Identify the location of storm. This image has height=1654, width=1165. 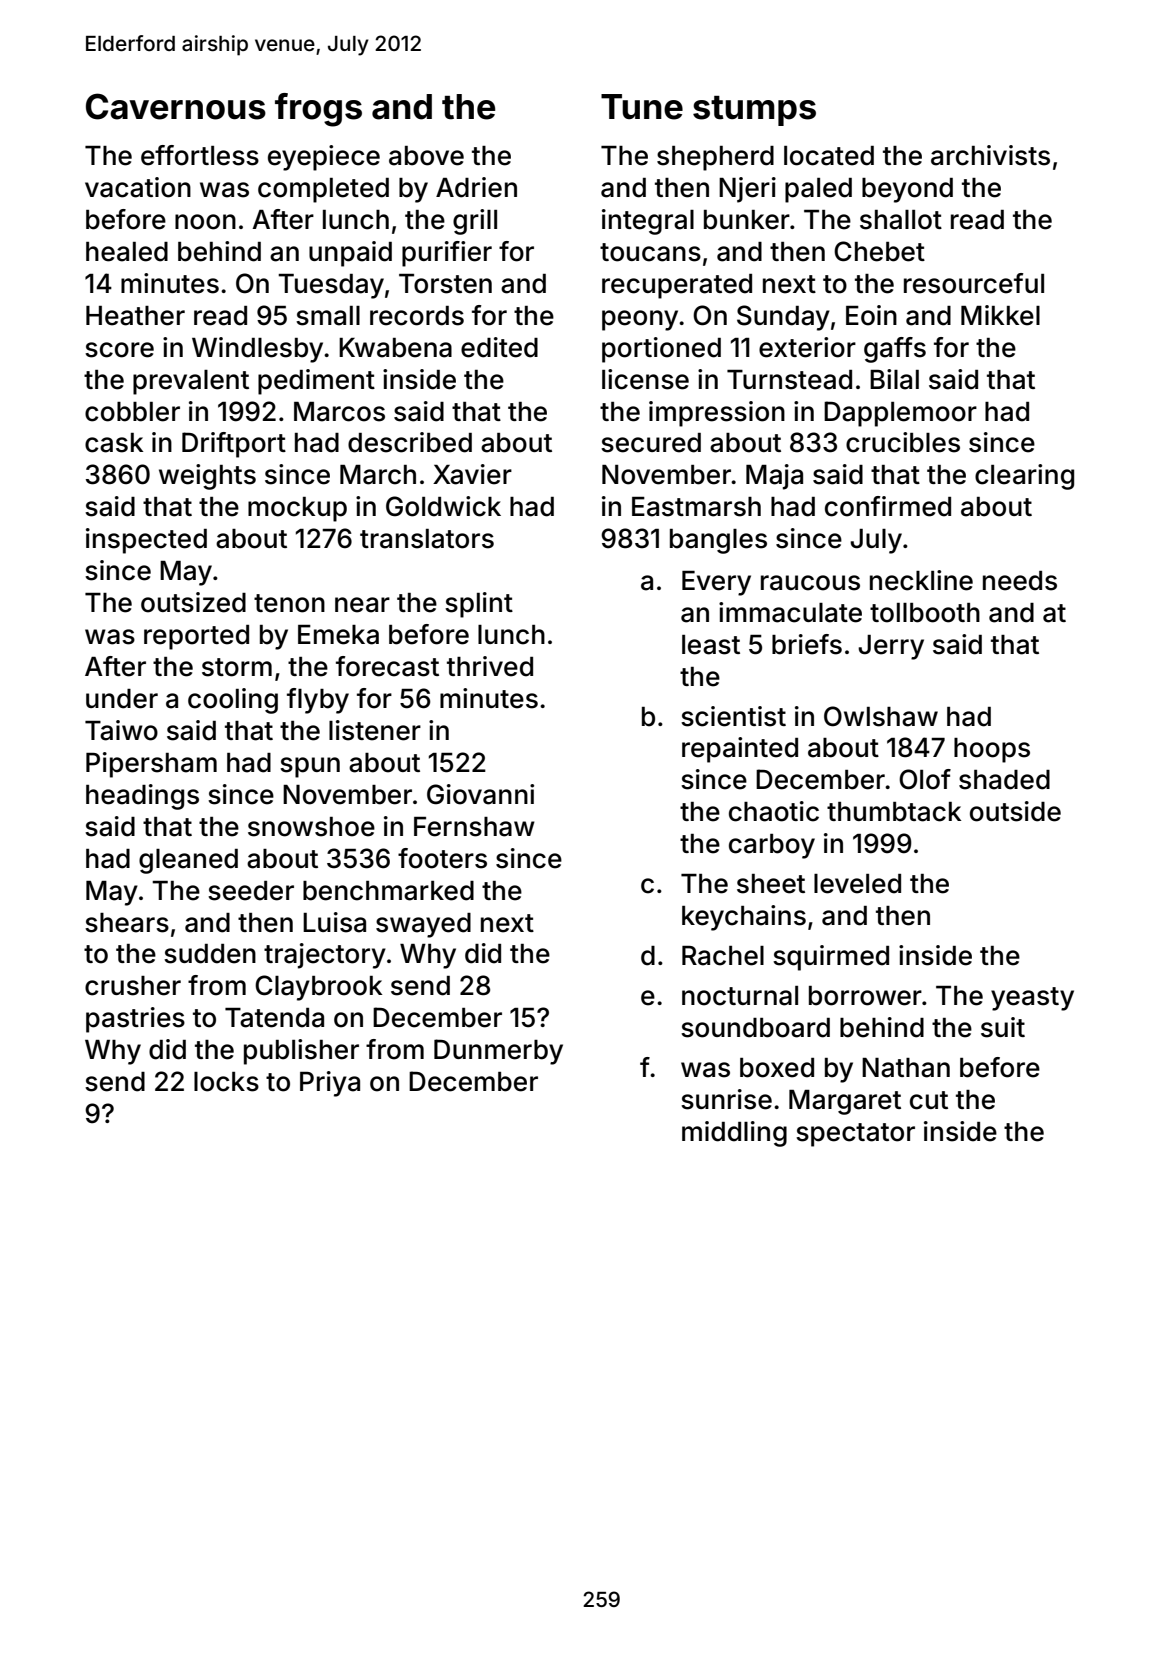
(237, 667).
